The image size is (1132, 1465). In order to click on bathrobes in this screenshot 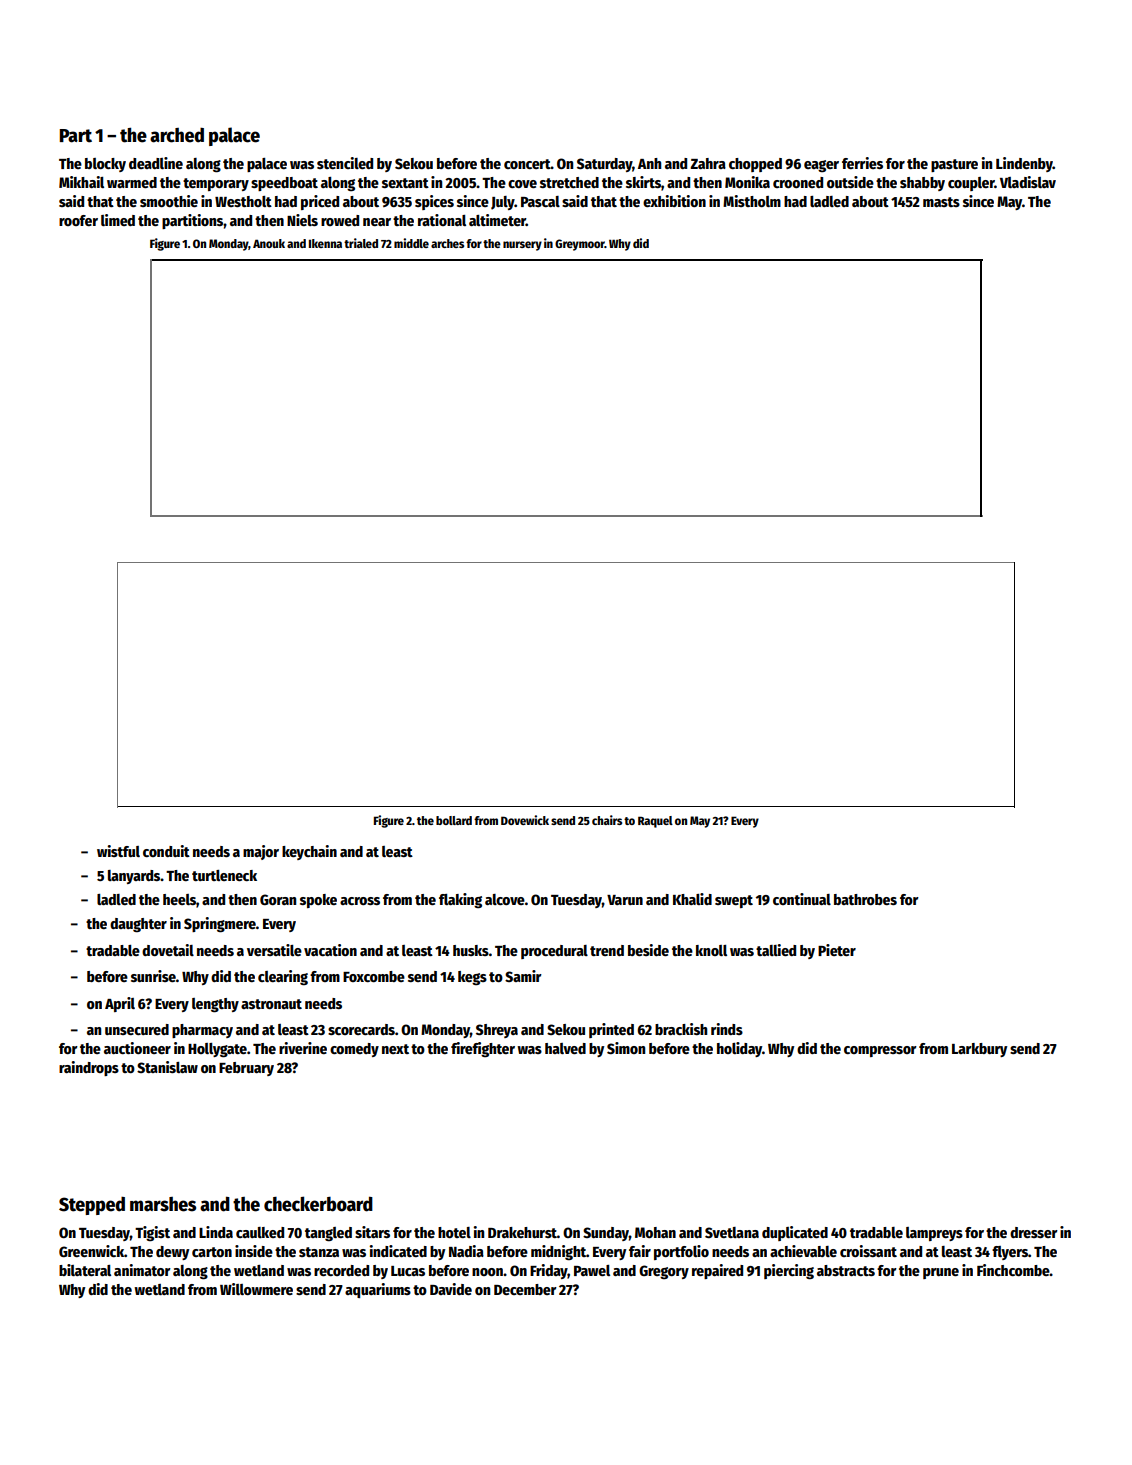, I will do `click(865, 899)`.
